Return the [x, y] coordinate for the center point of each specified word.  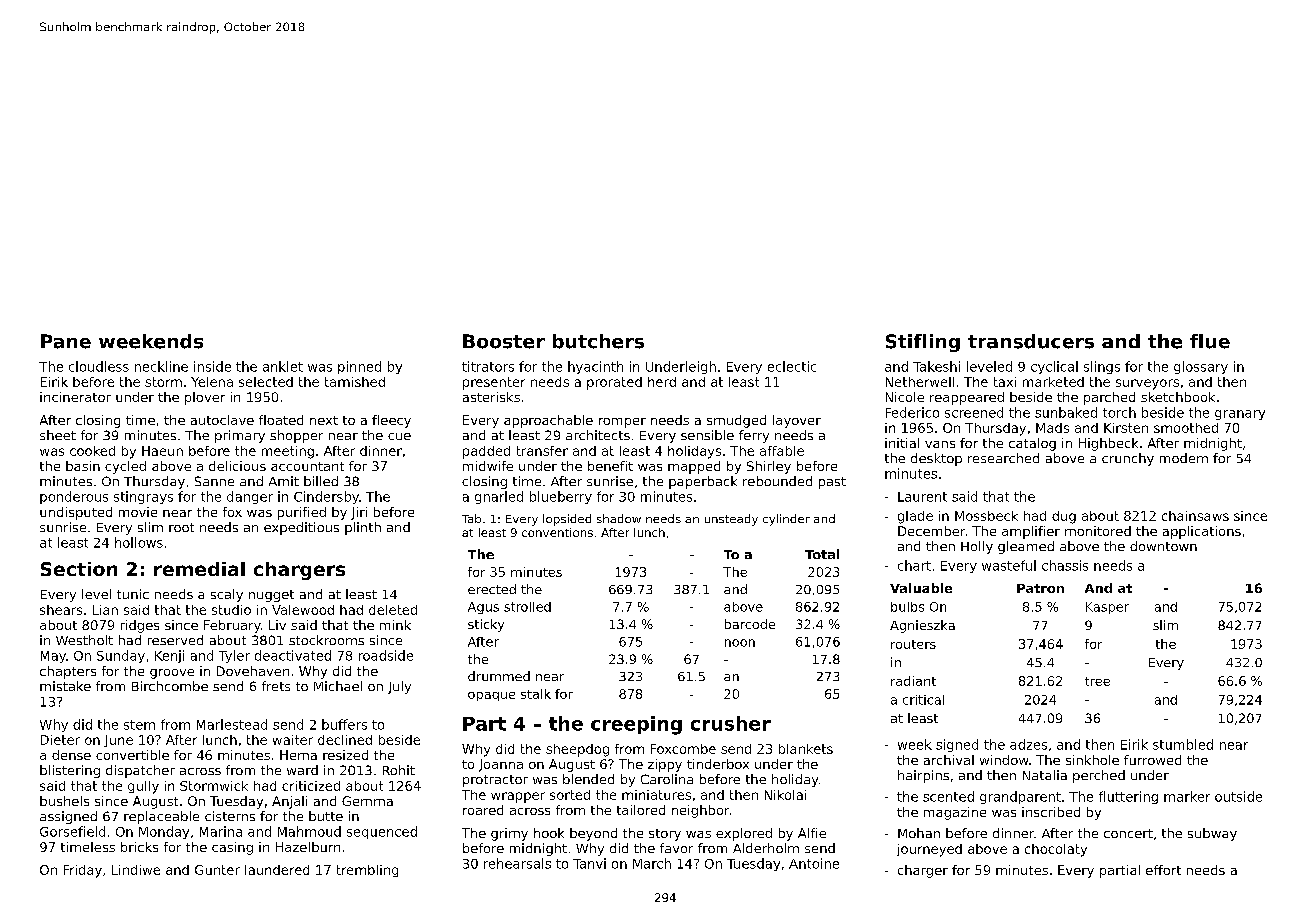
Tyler [234, 656]
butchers [598, 341]
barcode [750, 624]
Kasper [1107, 608]
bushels [64, 801]
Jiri [359, 513]
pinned [359, 367]
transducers [1031, 341]
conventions [557, 532]
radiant [913, 681]
